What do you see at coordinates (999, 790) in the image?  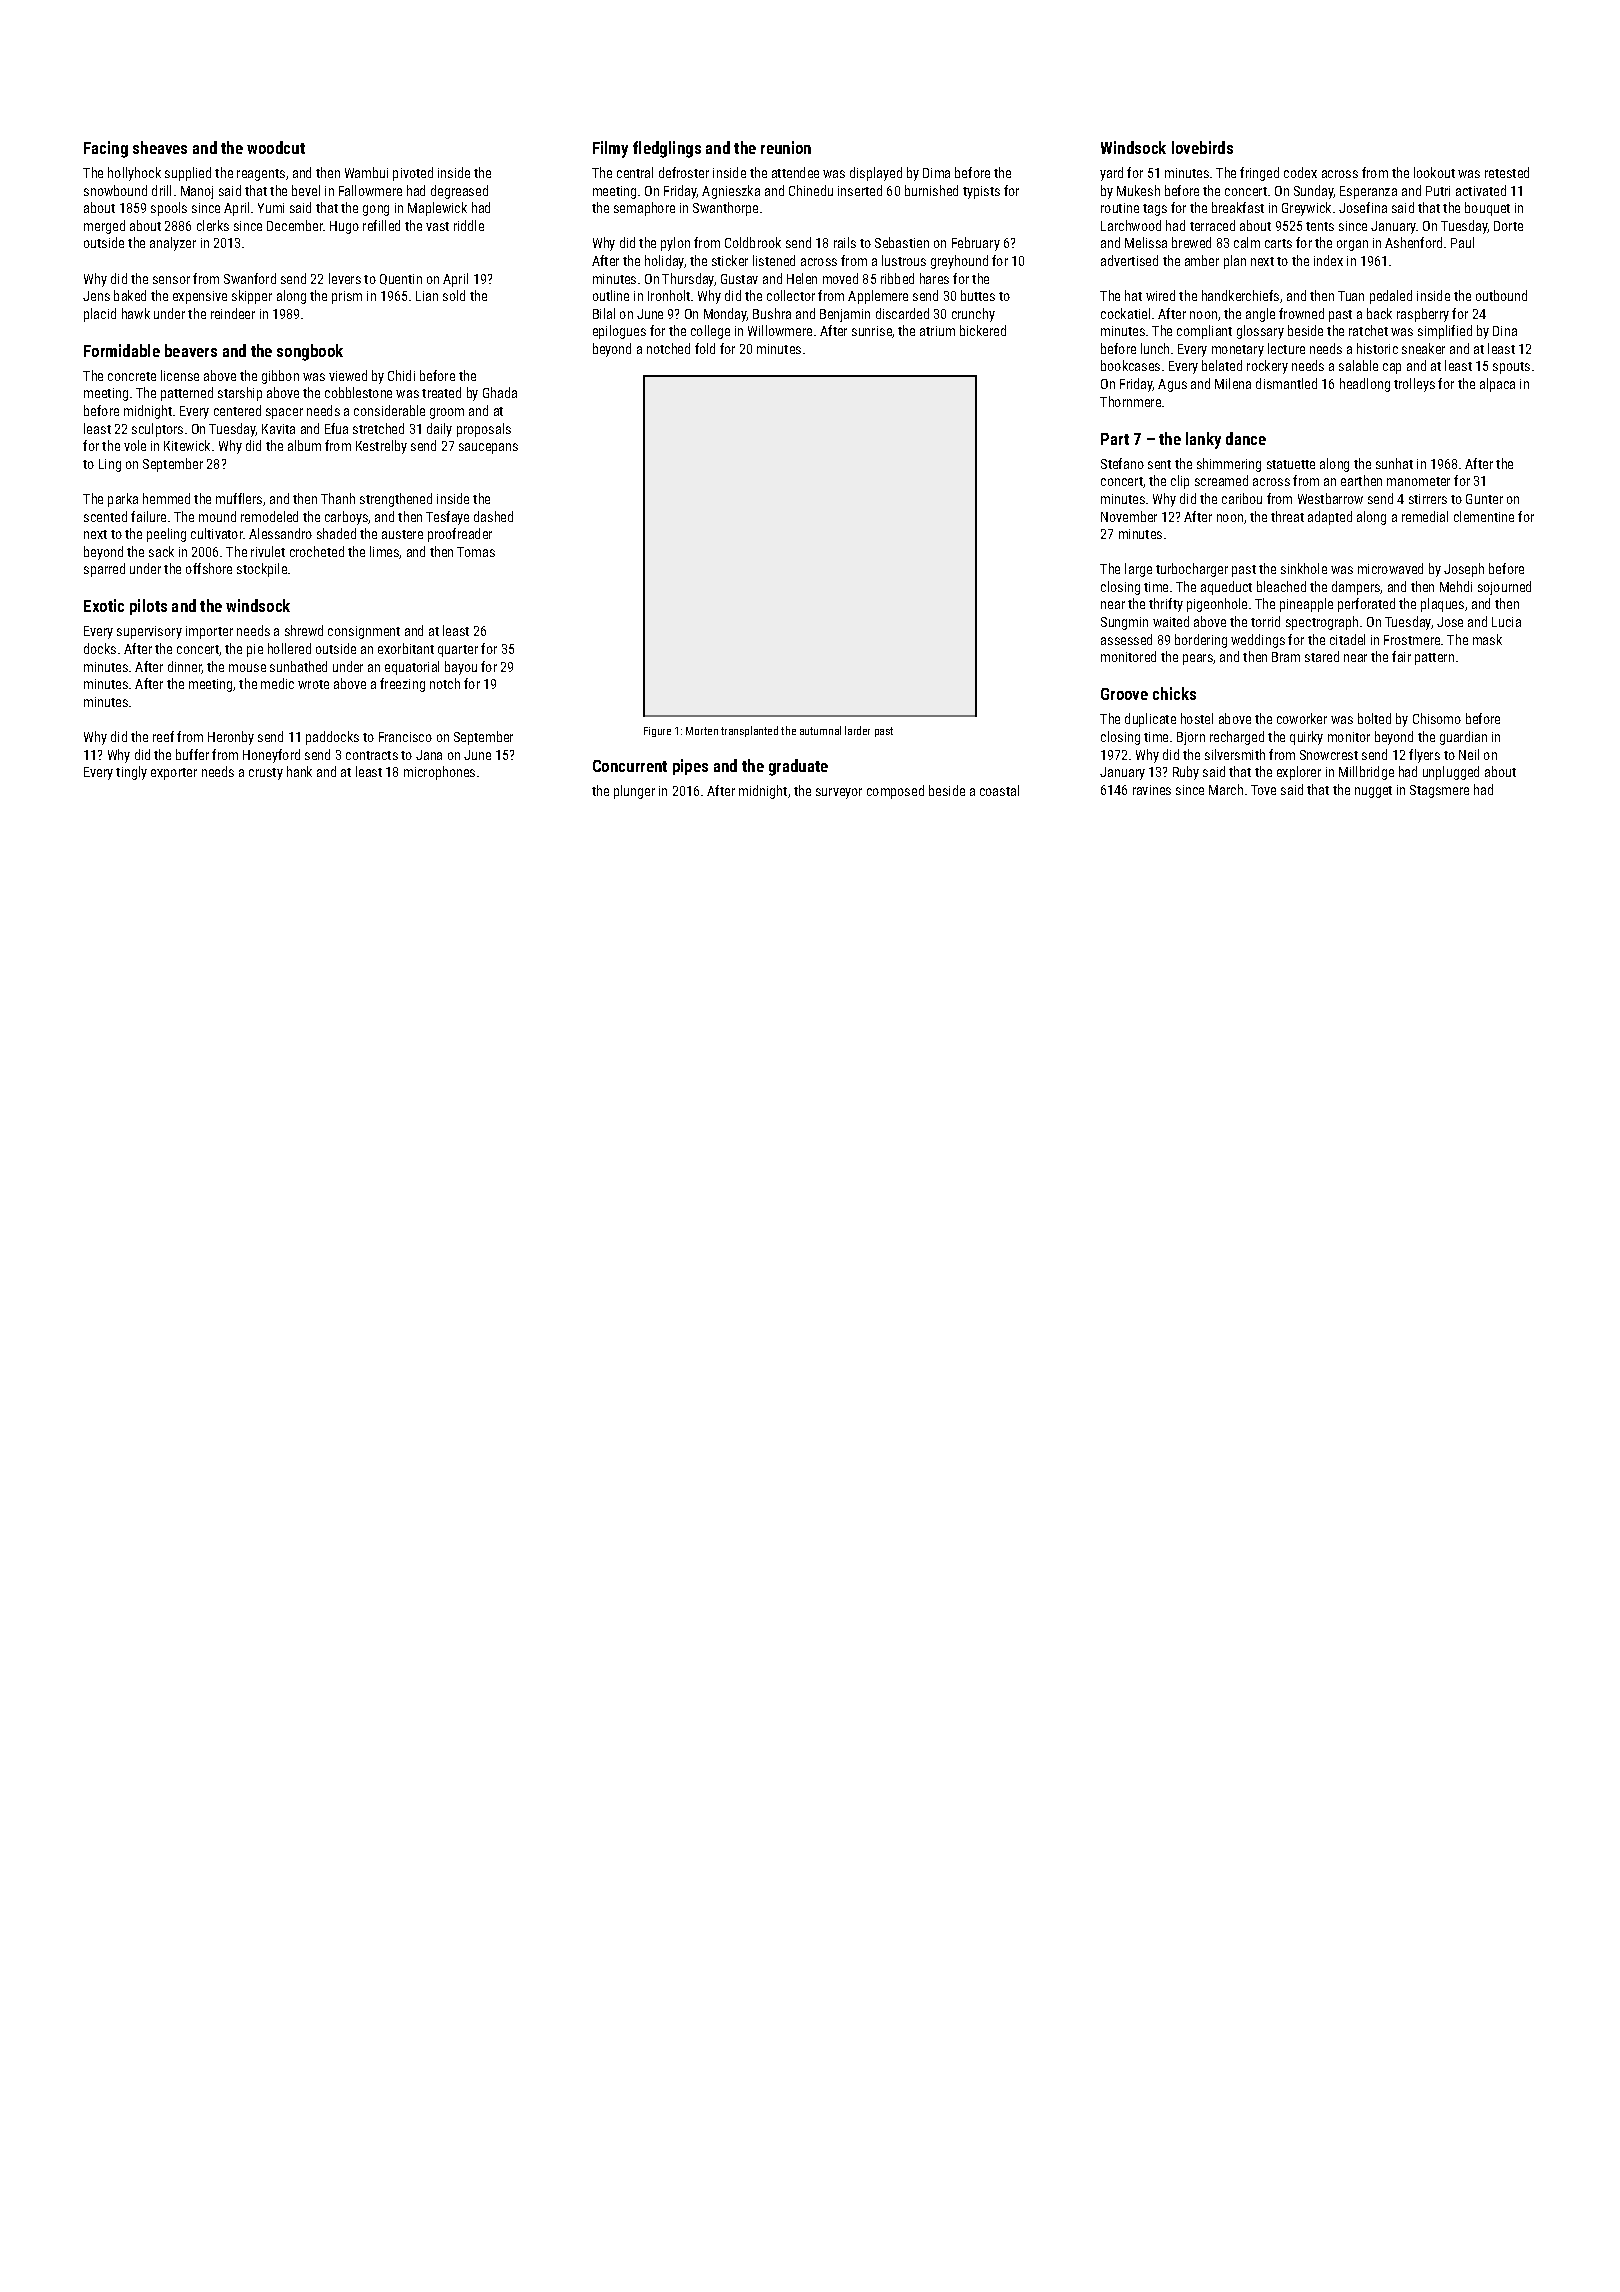 I see `coastal` at bounding box center [999, 790].
